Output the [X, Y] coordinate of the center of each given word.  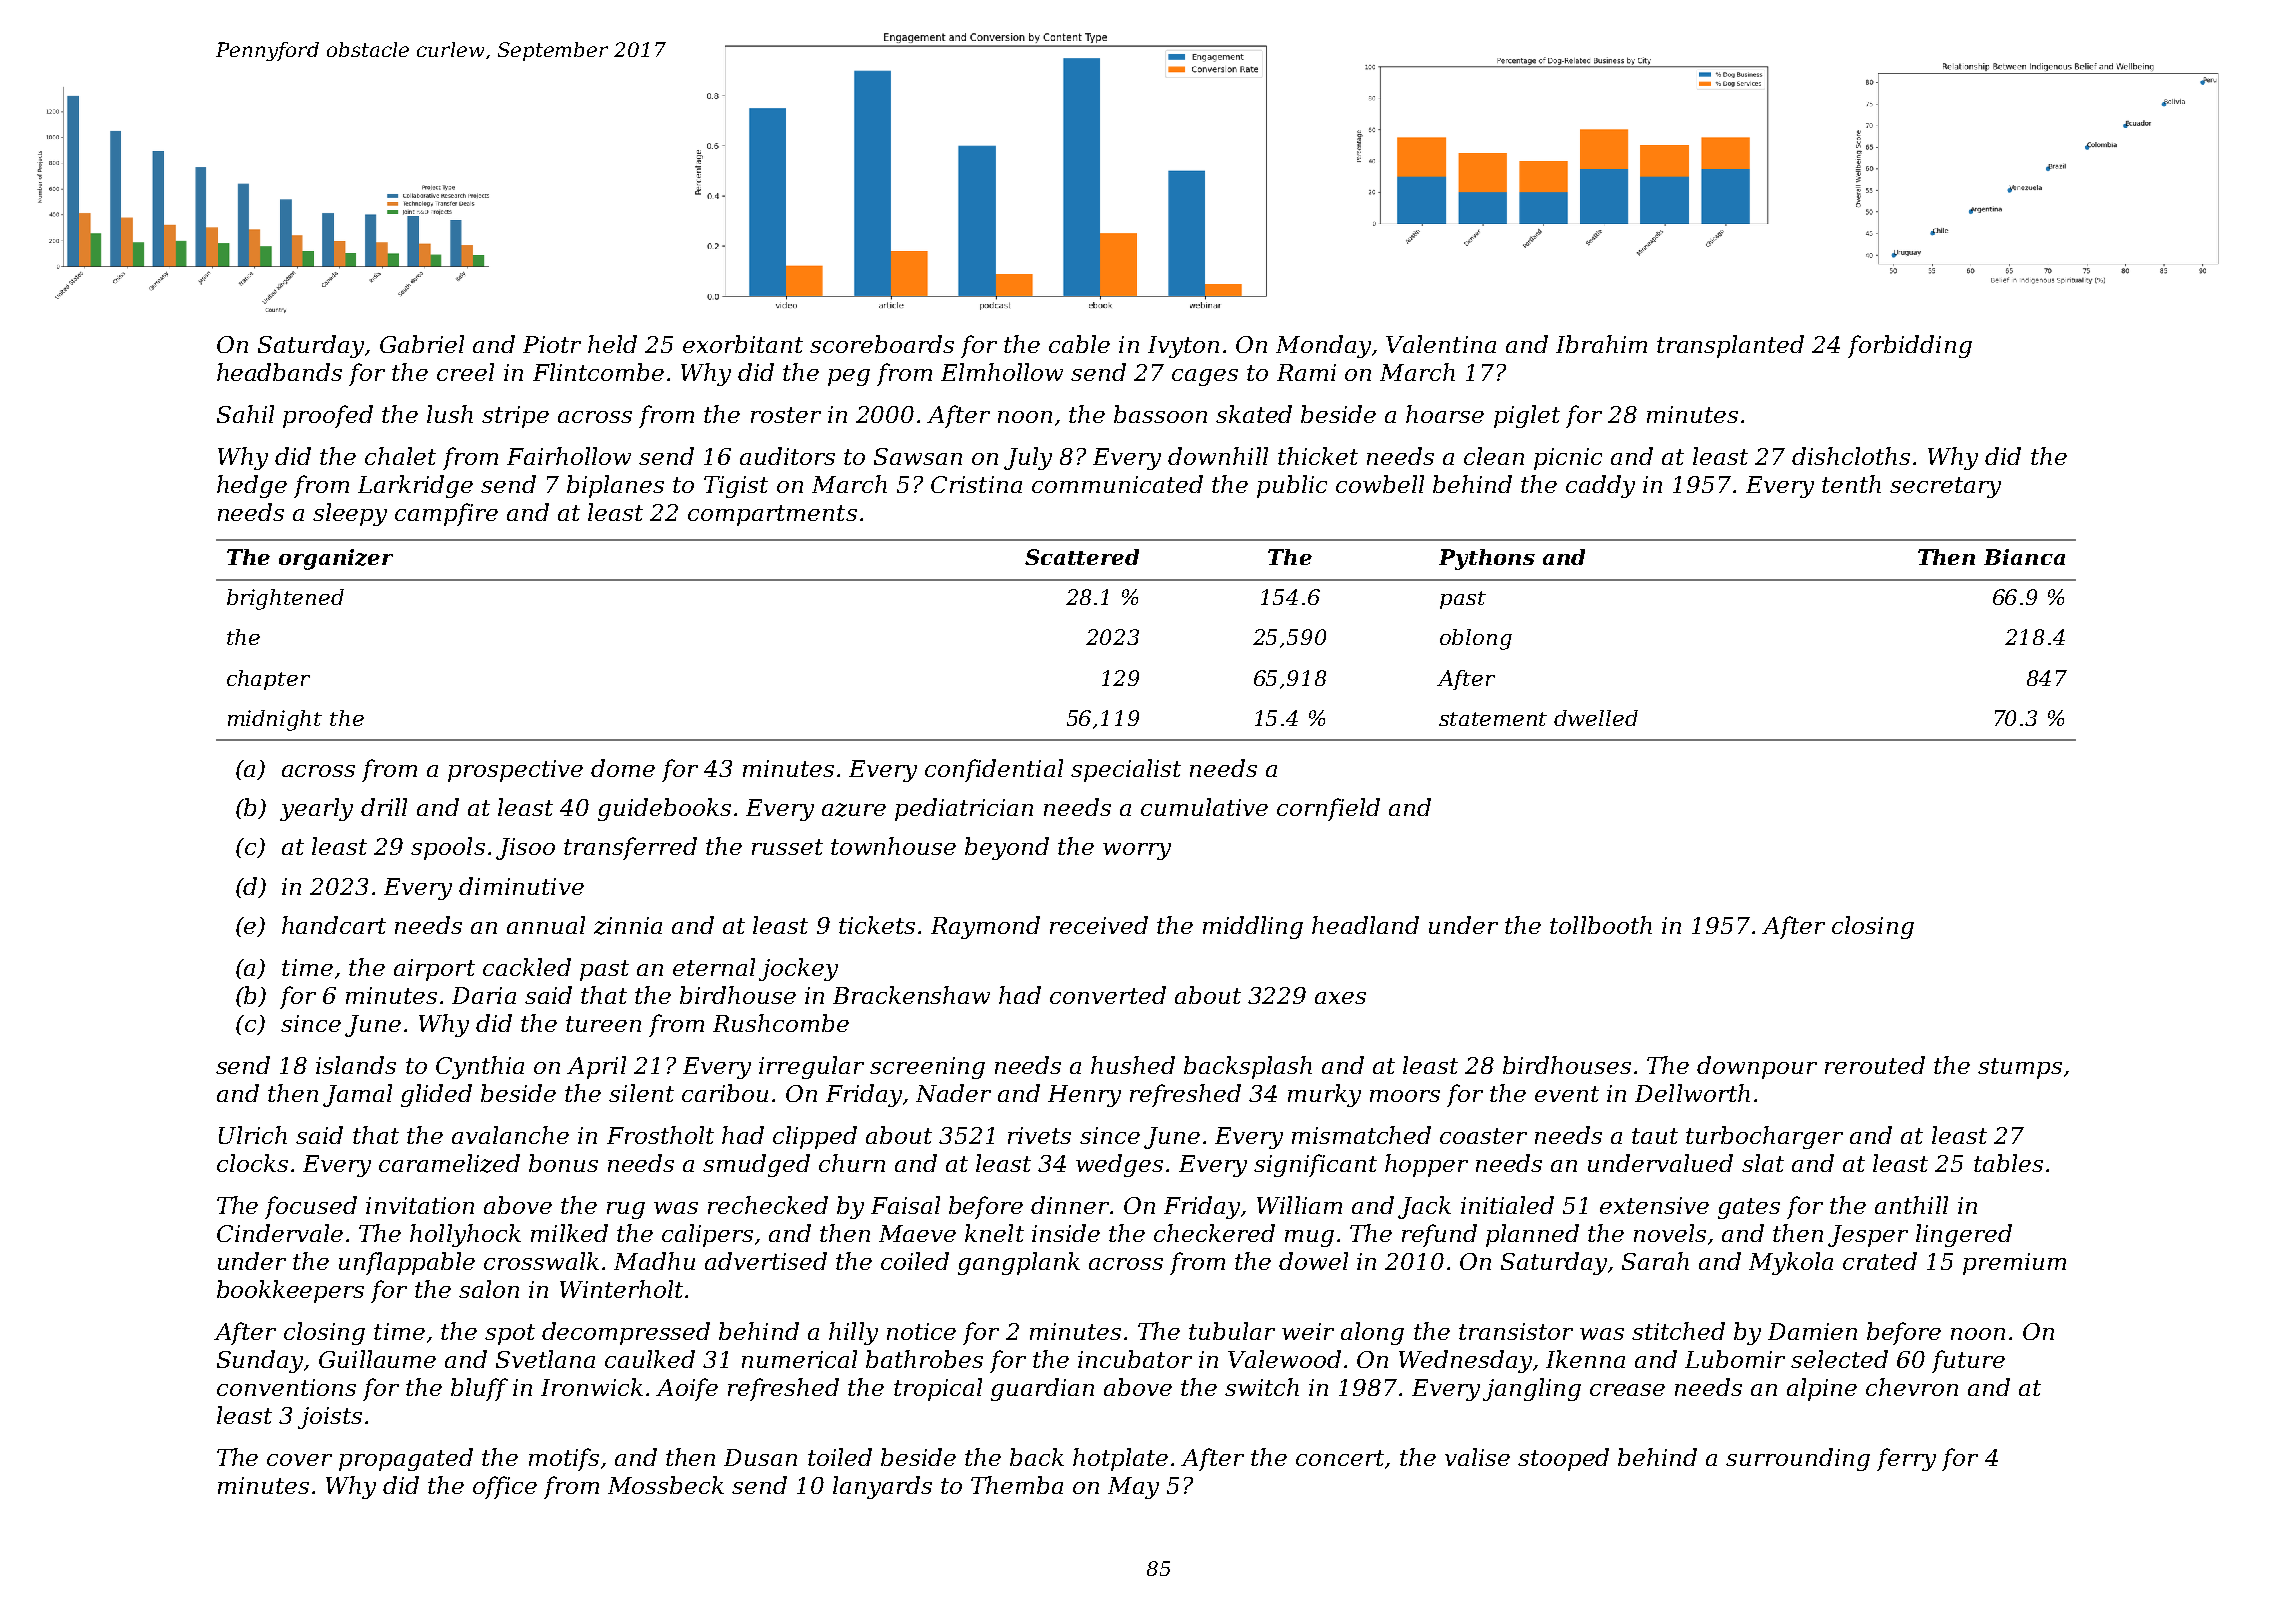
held [612, 344]
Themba [1017, 1485]
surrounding [1798, 1459]
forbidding [1910, 346]
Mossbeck [666, 1485]
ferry [1906, 1459]
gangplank [1019, 1263]
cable [1079, 344]
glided [436, 1095]
